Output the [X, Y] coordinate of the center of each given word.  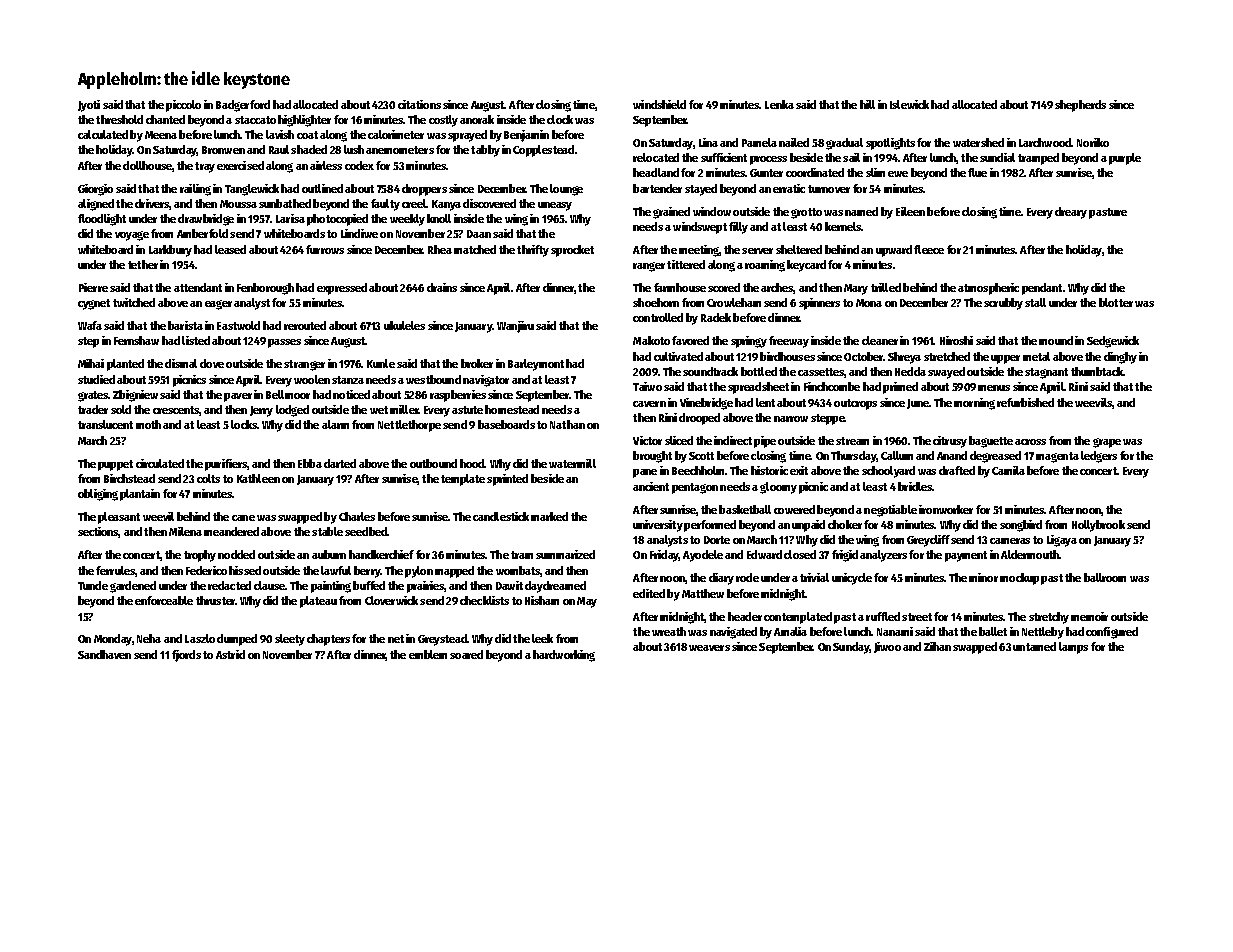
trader [93, 409]
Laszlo [200, 638]
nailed [794, 142]
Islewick [909, 104]
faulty [385, 205]
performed [710, 526]
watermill [572, 463]
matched [475, 249]
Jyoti [89, 106]
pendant [1042, 289]
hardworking [564, 656]
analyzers [883, 556]
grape [1107, 443]
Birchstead [129, 478]
